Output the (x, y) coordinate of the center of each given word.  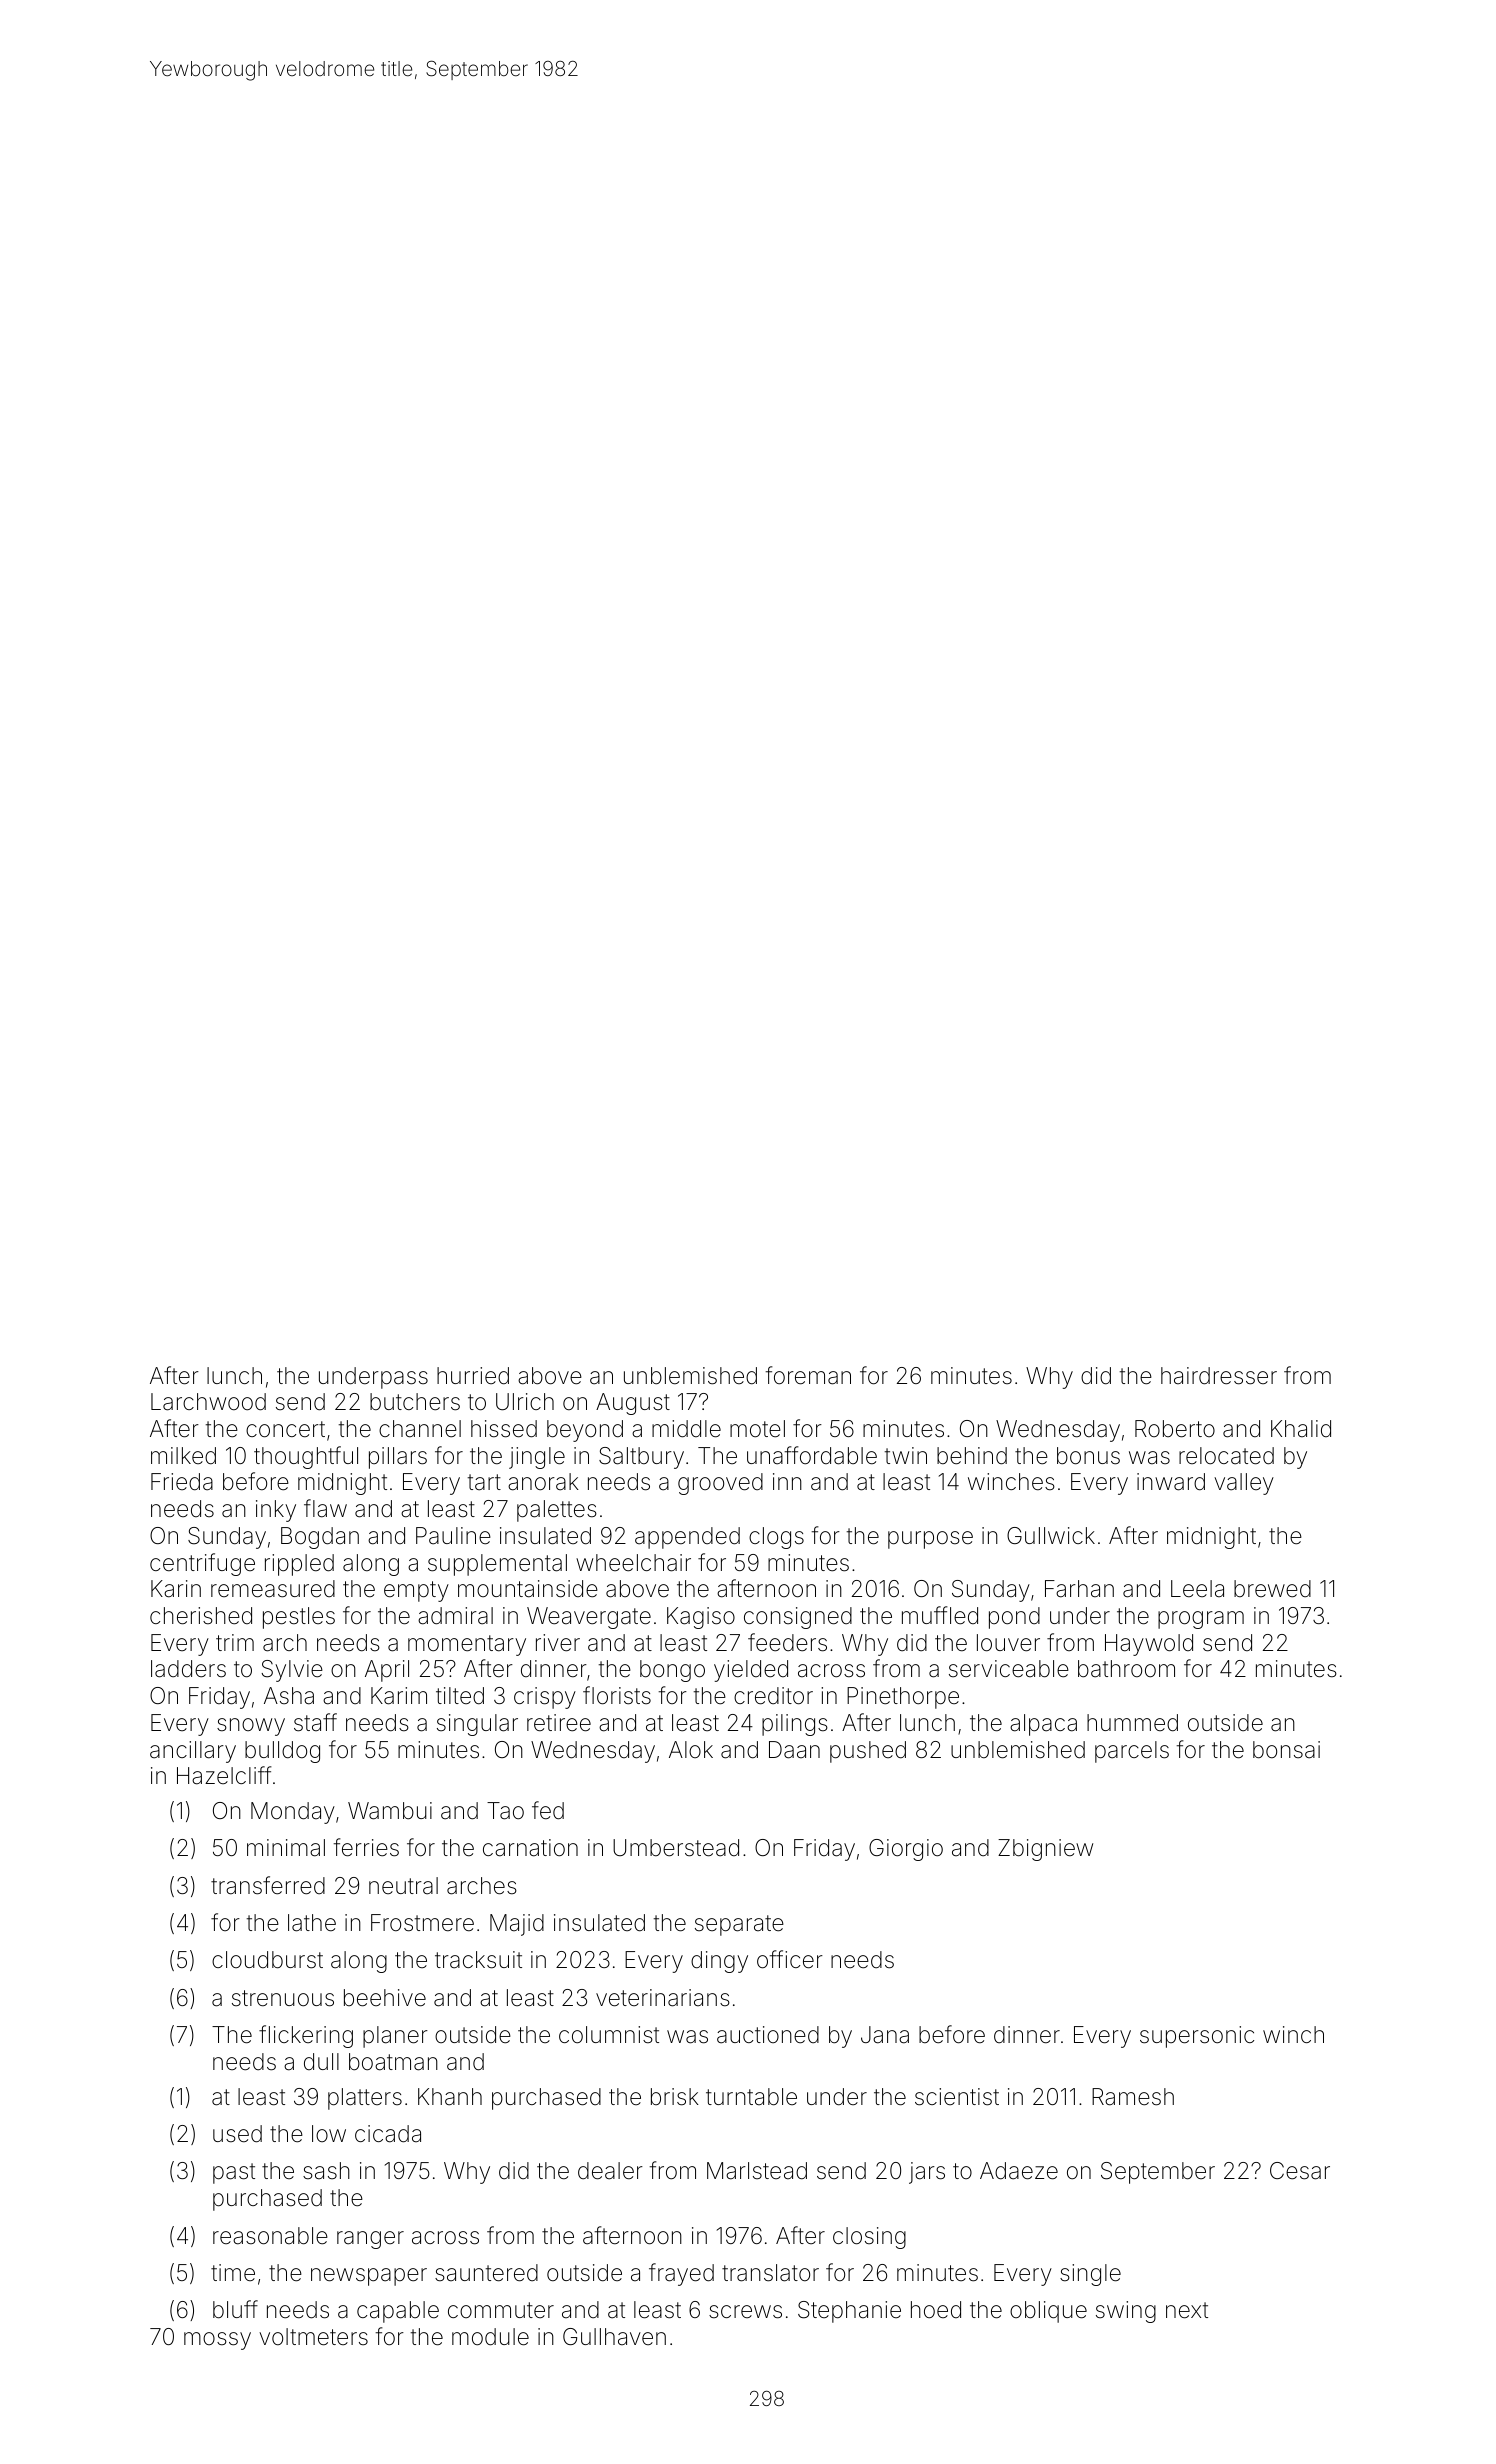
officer (790, 1959)
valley (1244, 1484)
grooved (720, 1484)
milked (183, 1456)
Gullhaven (614, 2337)
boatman (393, 2062)
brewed (1272, 1589)
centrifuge (202, 1564)
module (490, 2337)
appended (687, 1538)
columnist (609, 2035)
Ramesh (1133, 2097)
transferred (268, 1885)
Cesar (1300, 2171)
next (1187, 2310)
